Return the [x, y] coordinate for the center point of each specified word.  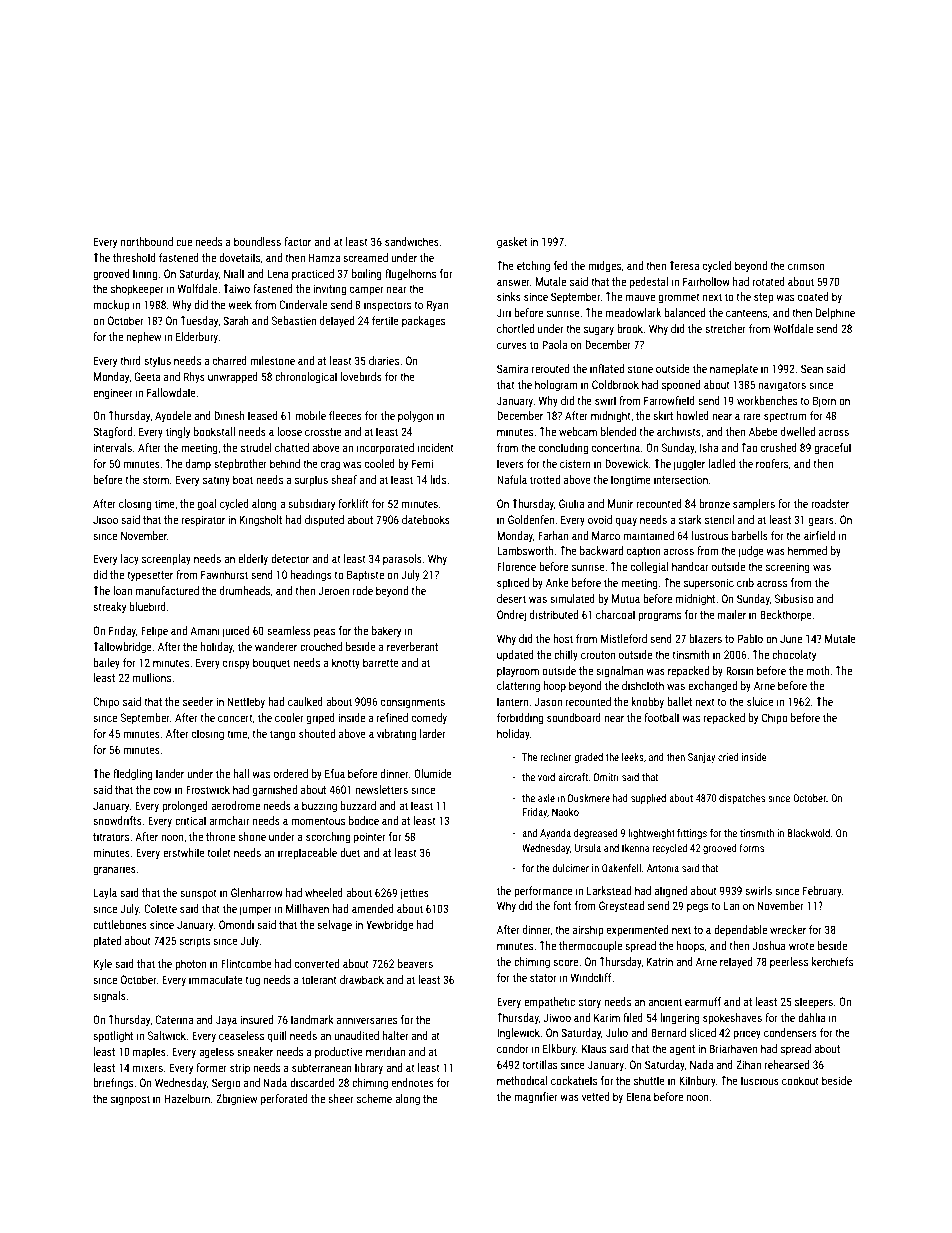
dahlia [812, 1017]
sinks [509, 296]
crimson [806, 265]
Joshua [769, 945]
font [562, 905]
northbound [147, 241]
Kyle [103, 965]
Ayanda [555, 834]
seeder [198, 701]
